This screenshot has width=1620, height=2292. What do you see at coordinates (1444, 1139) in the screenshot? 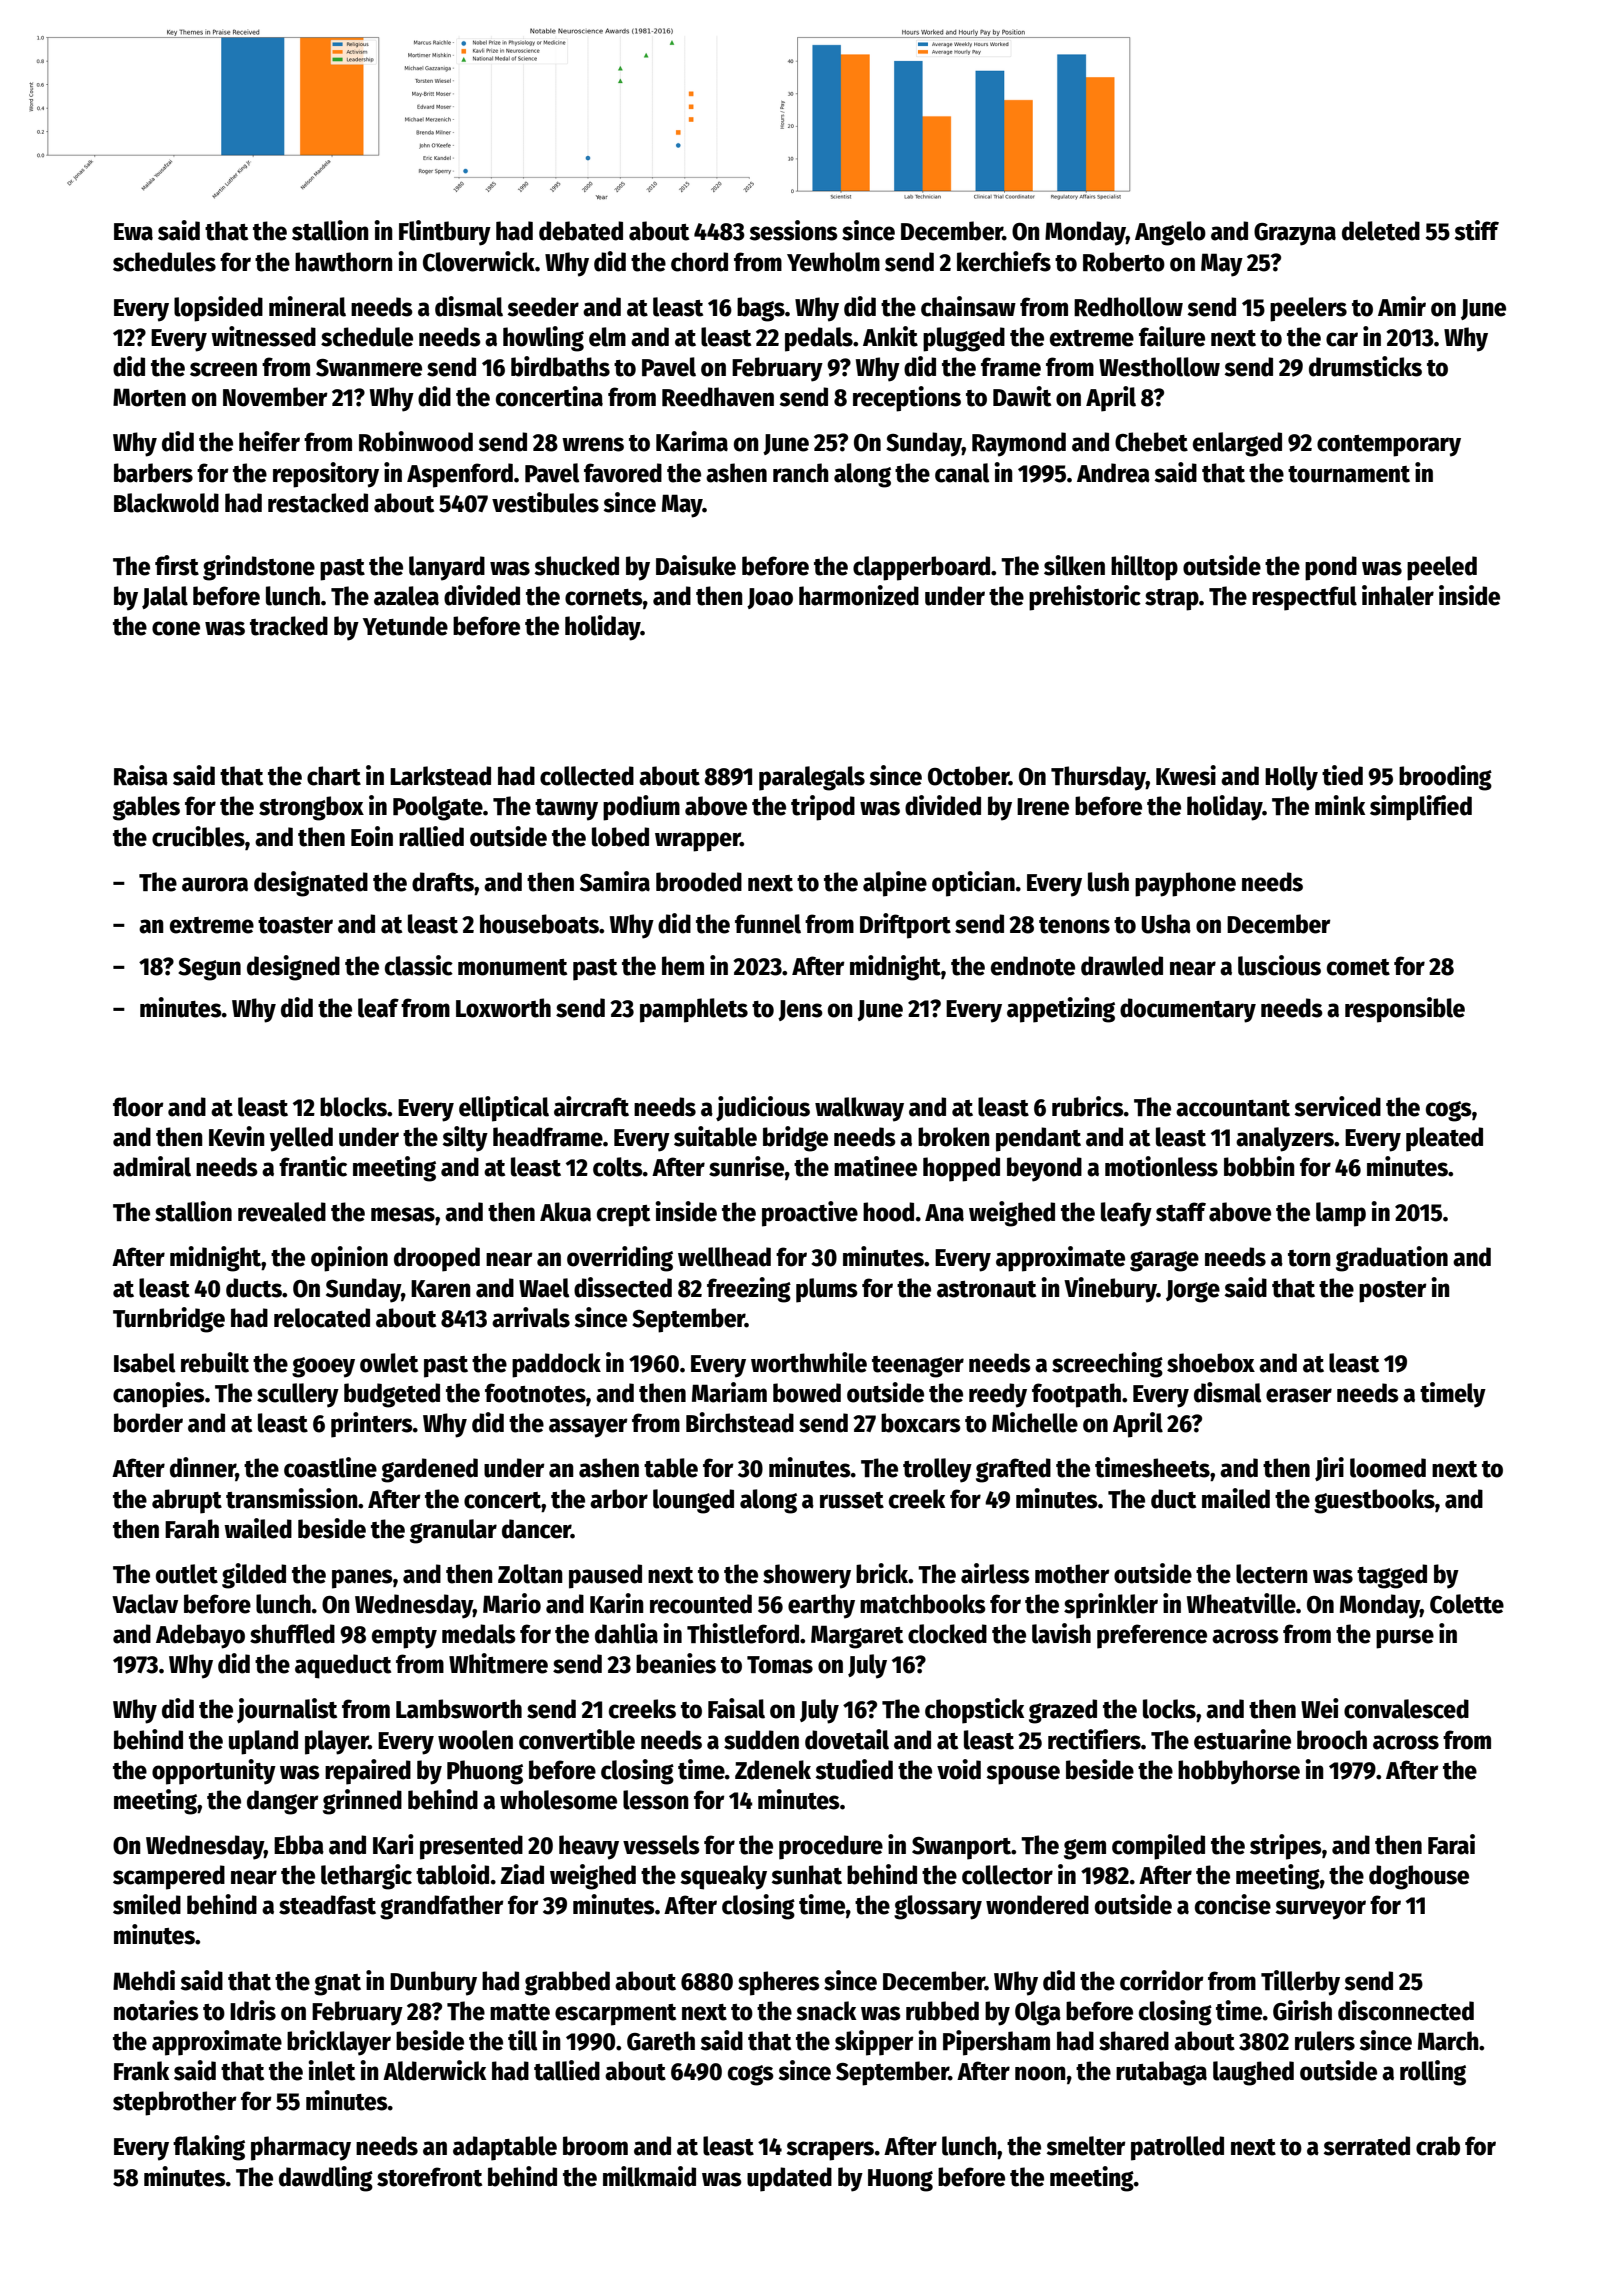
I see `pleated` at bounding box center [1444, 1139].
